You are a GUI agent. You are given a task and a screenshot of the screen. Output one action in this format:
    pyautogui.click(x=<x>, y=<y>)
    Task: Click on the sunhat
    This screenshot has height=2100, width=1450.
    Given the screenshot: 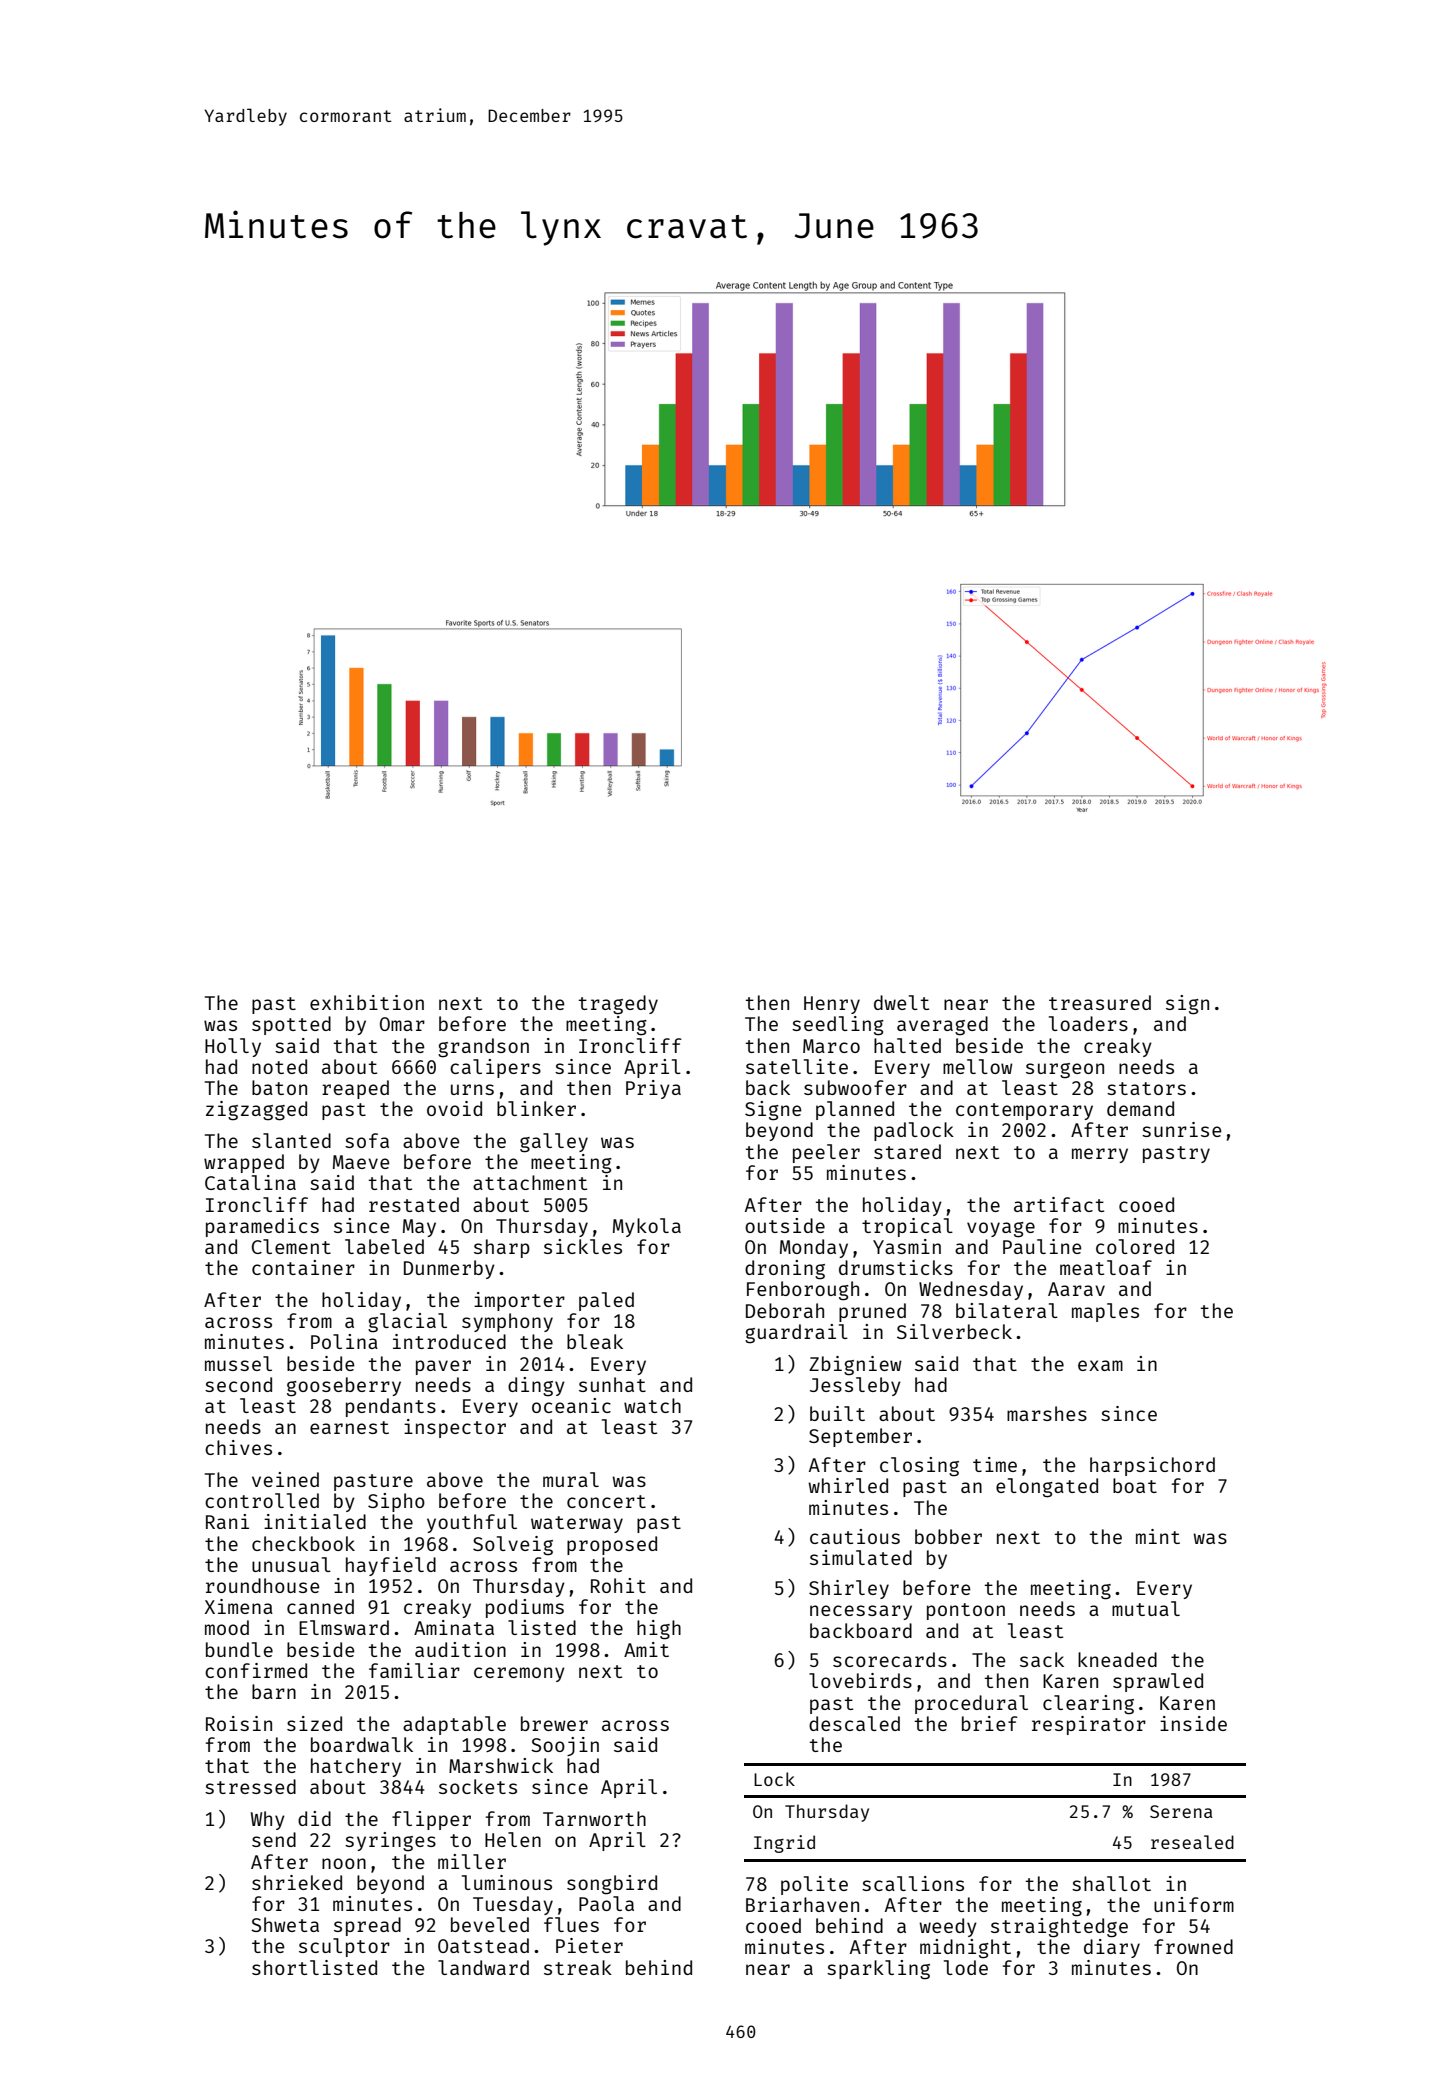 What is the action you would take?
    pyautogui.click(x=612, y=1384)
